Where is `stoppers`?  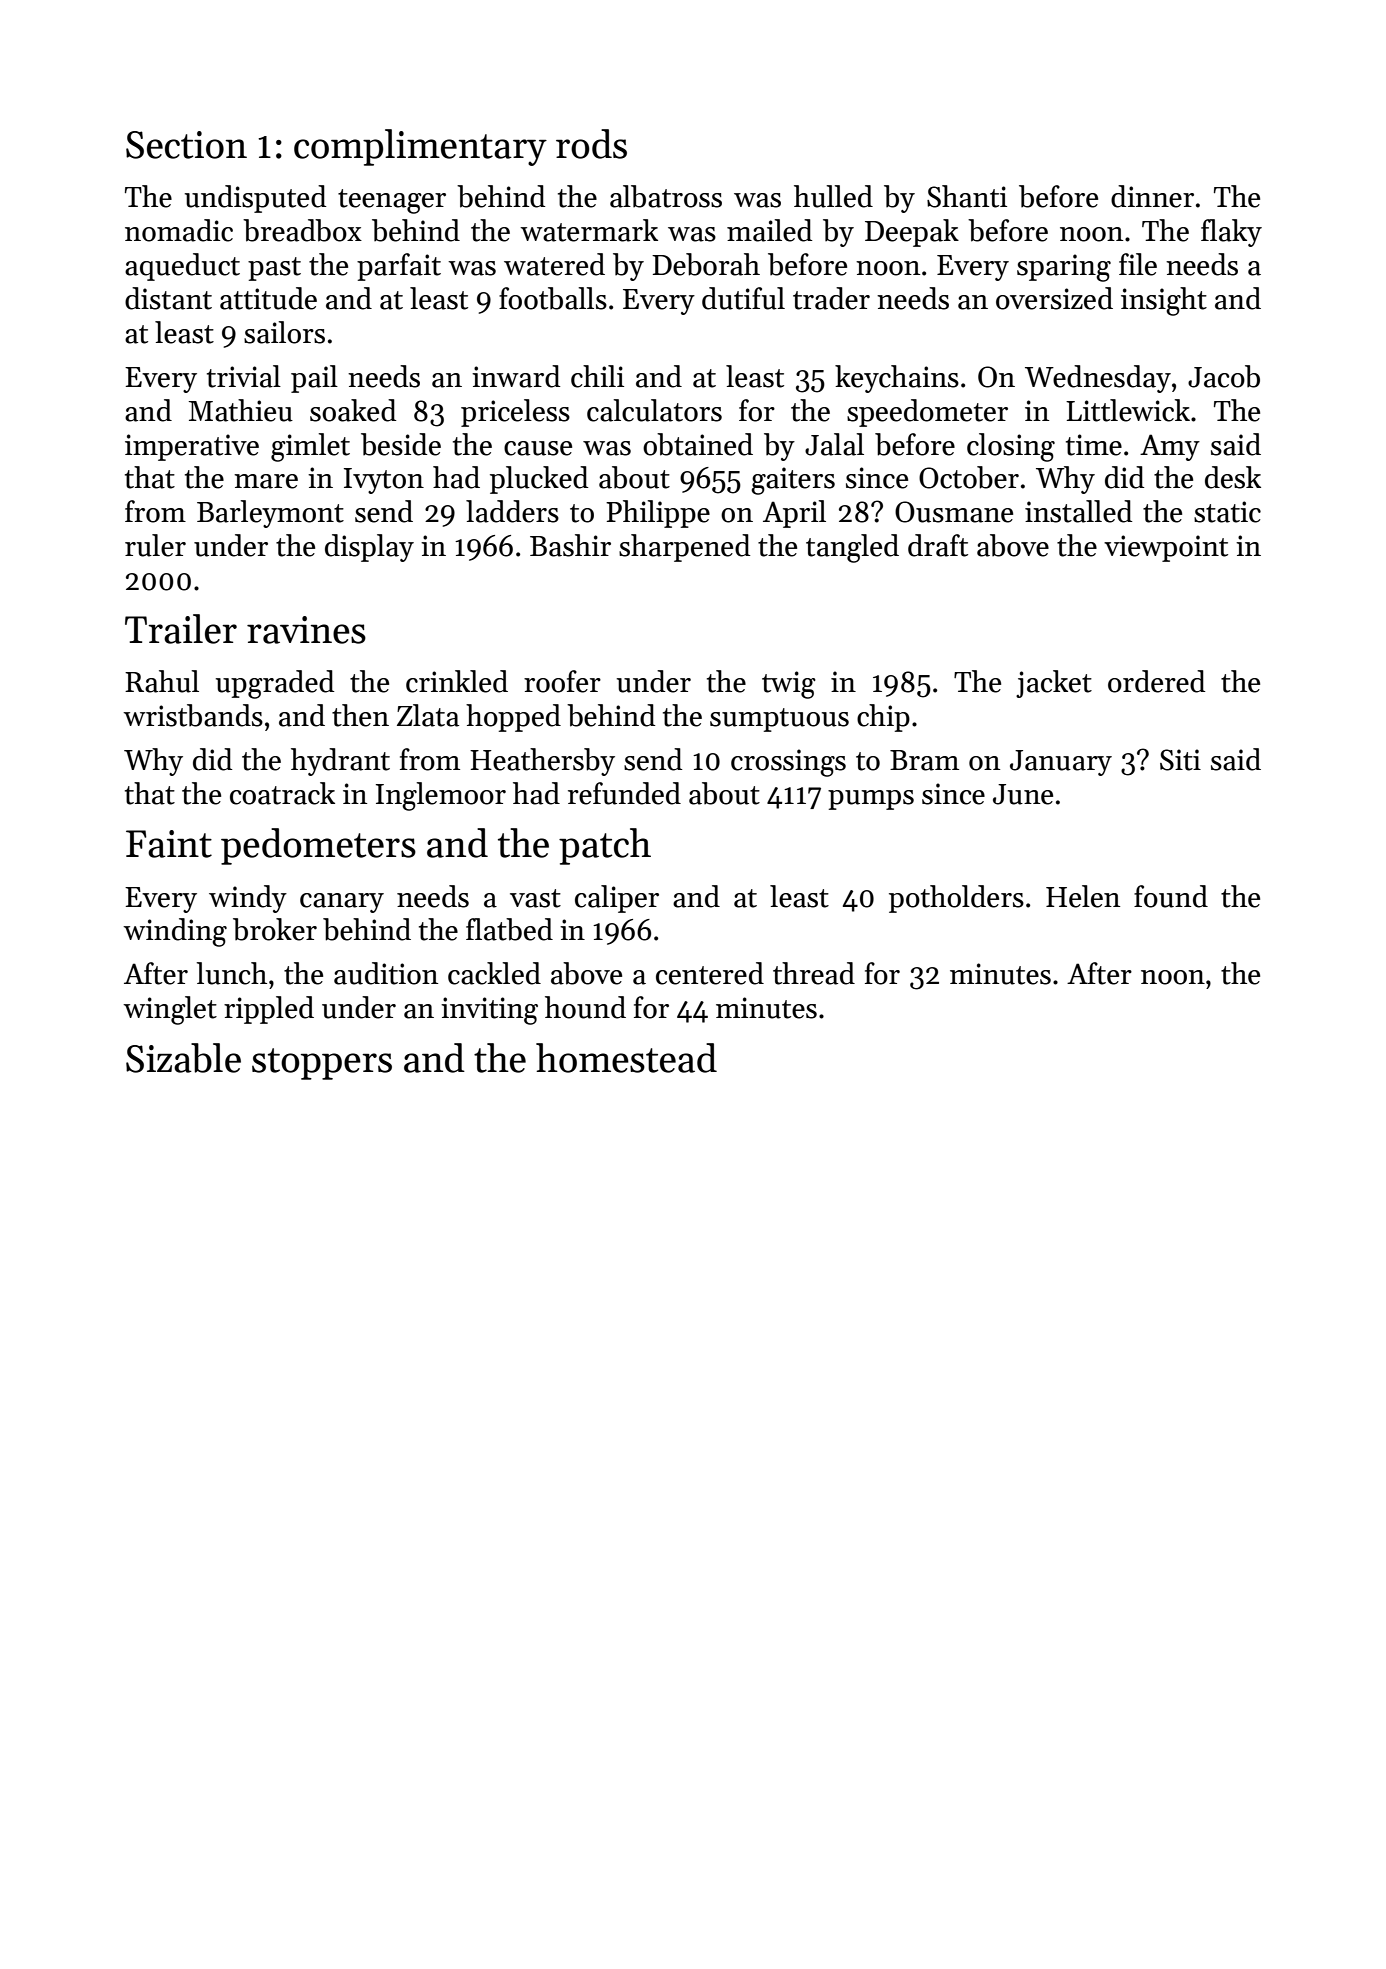
stoppers is located at coordinates (322, 1064).
